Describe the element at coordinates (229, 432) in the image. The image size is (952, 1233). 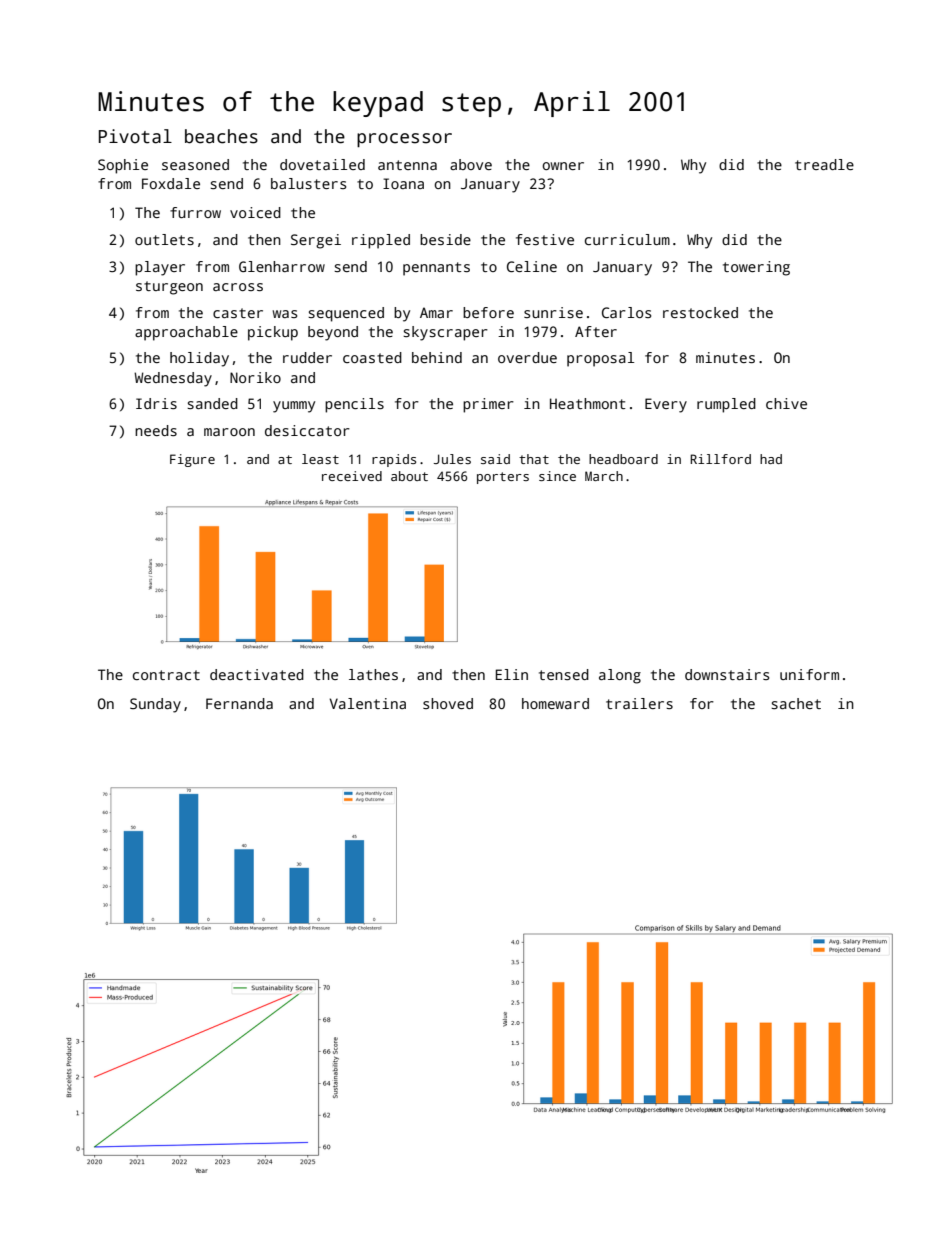
I see `maroon` at that location.
